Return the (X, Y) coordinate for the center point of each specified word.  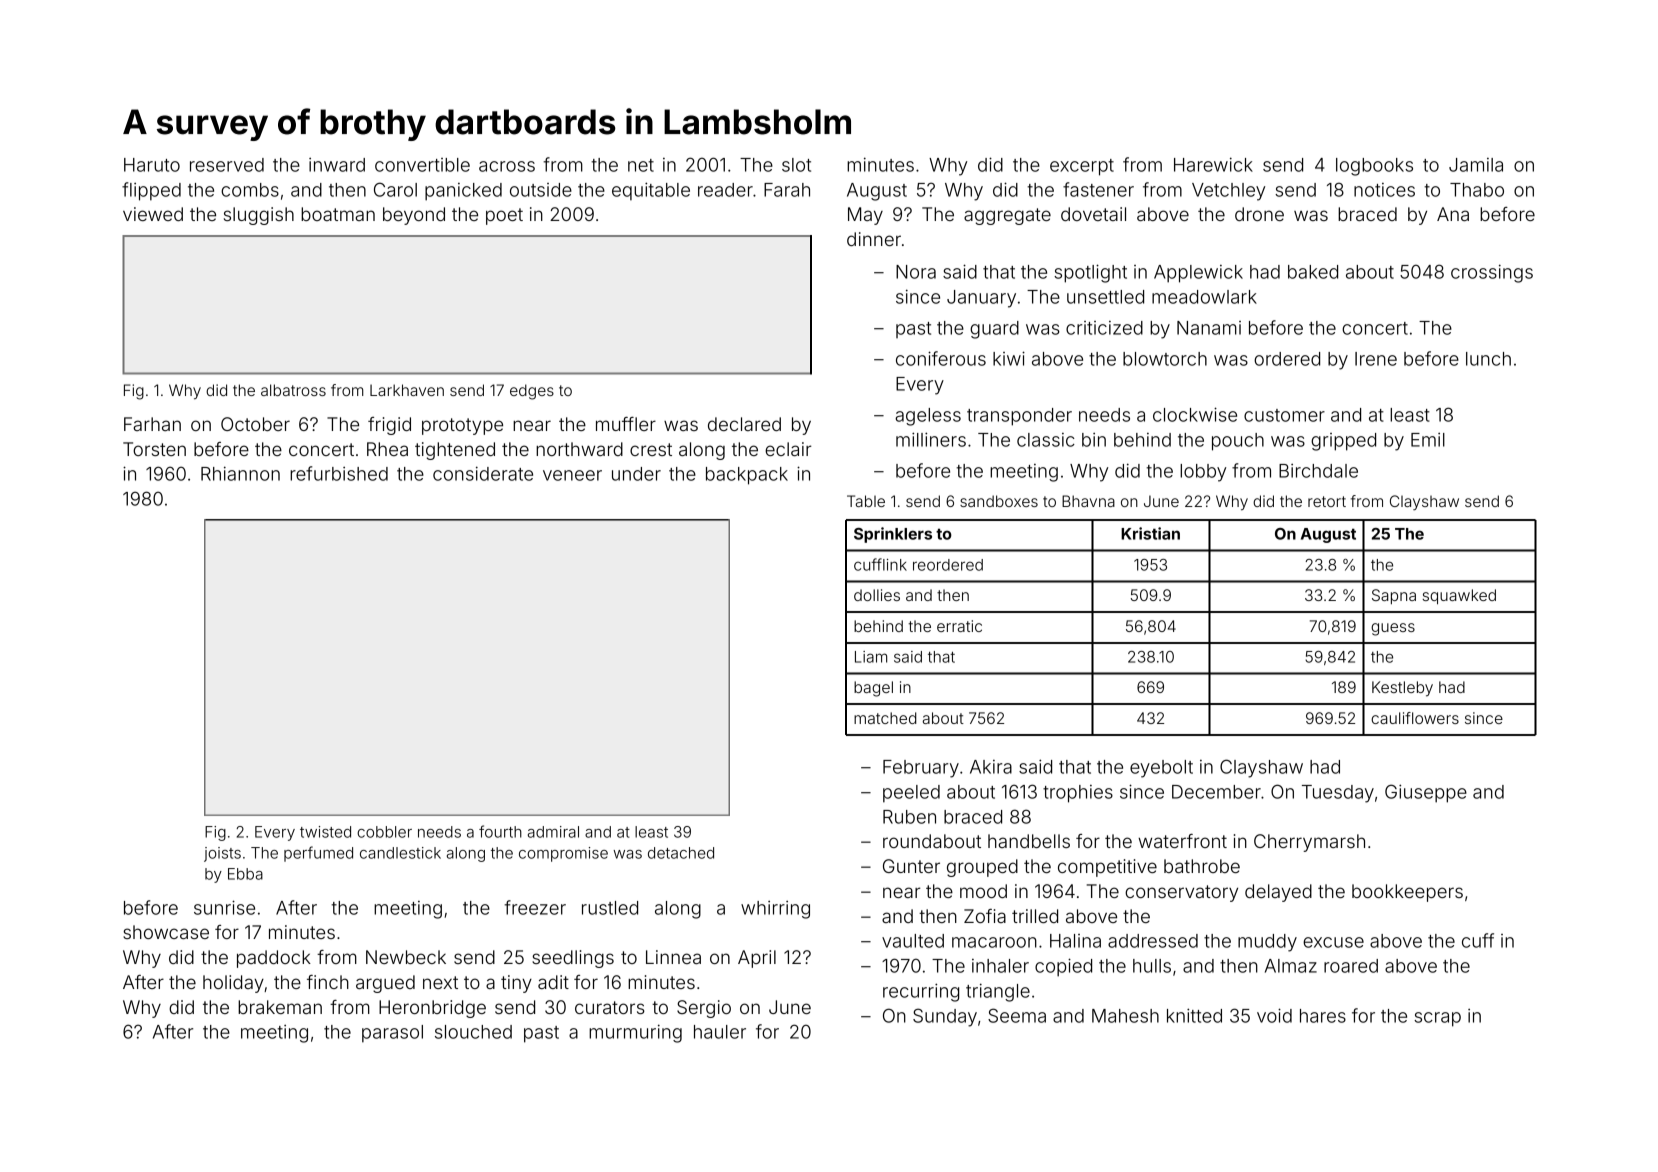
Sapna (1394, 596)
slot (796, 165)
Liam (871, 657)
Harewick (1213, 164)
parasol (392, 1034)
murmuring (635, 1033)
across (507, 166)
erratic (959, 626)
